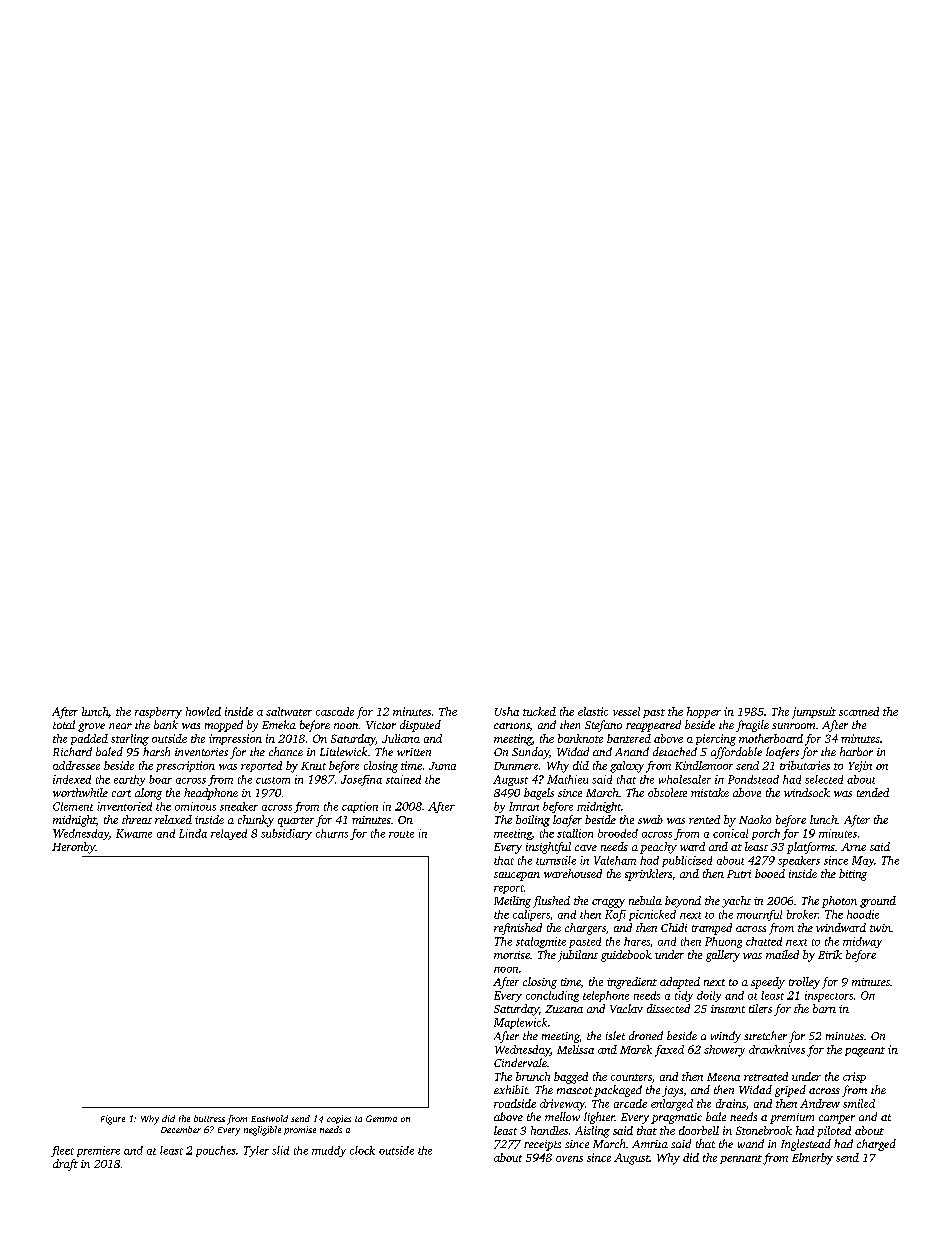 The height and width of the screenshot is (1233, 952). What do you see at coordinates (814, 713) in the screenshot?
I see `jumpsuit` at bounding box center [814, 713].
